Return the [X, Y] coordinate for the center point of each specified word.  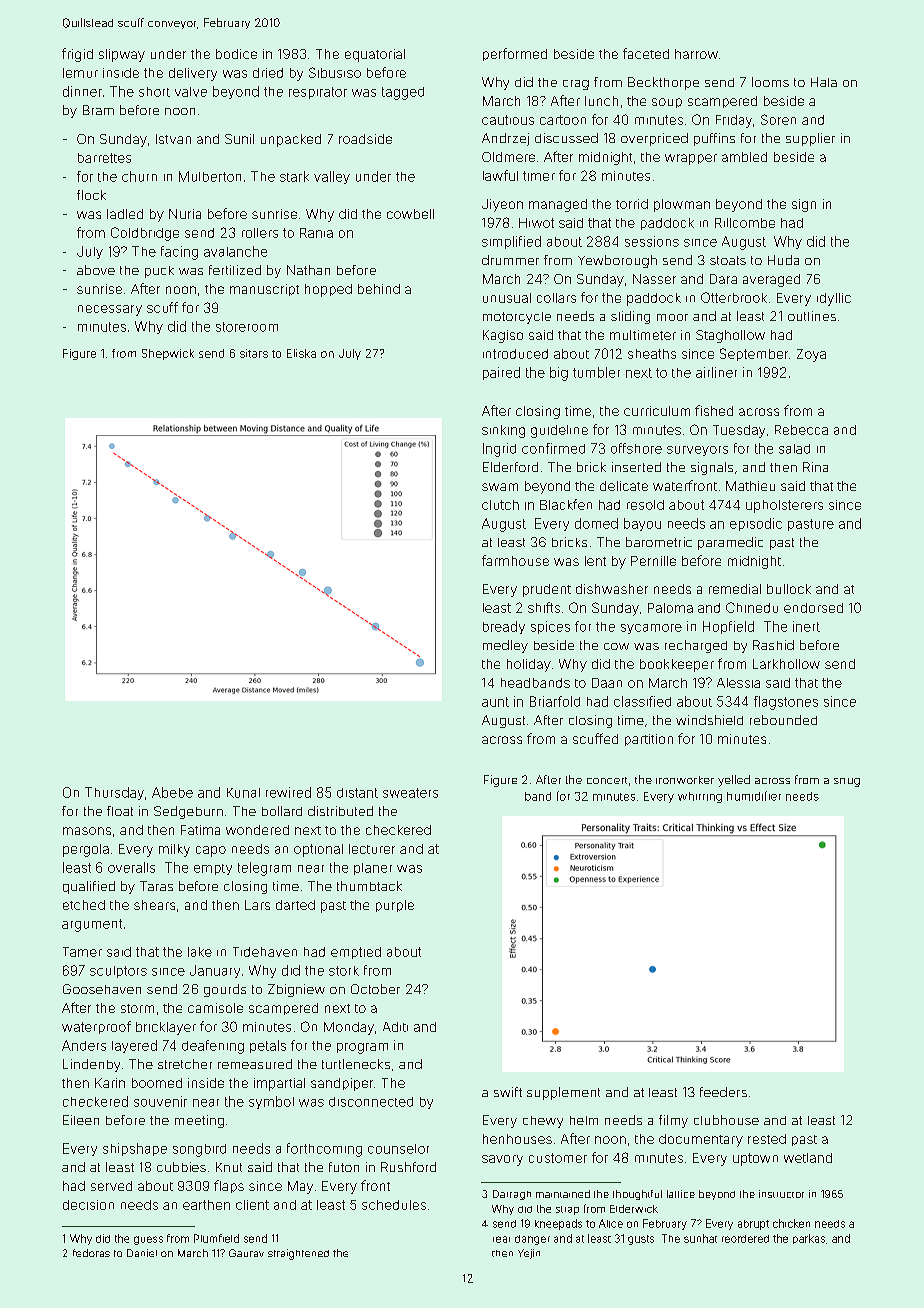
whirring [700, 797]
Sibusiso [335, 72]
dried [268, 73]
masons [87, 831]
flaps [229, 1186]
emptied [356, 953]
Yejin [529, 1254]
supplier [810, 139]
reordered [745, 1239]
